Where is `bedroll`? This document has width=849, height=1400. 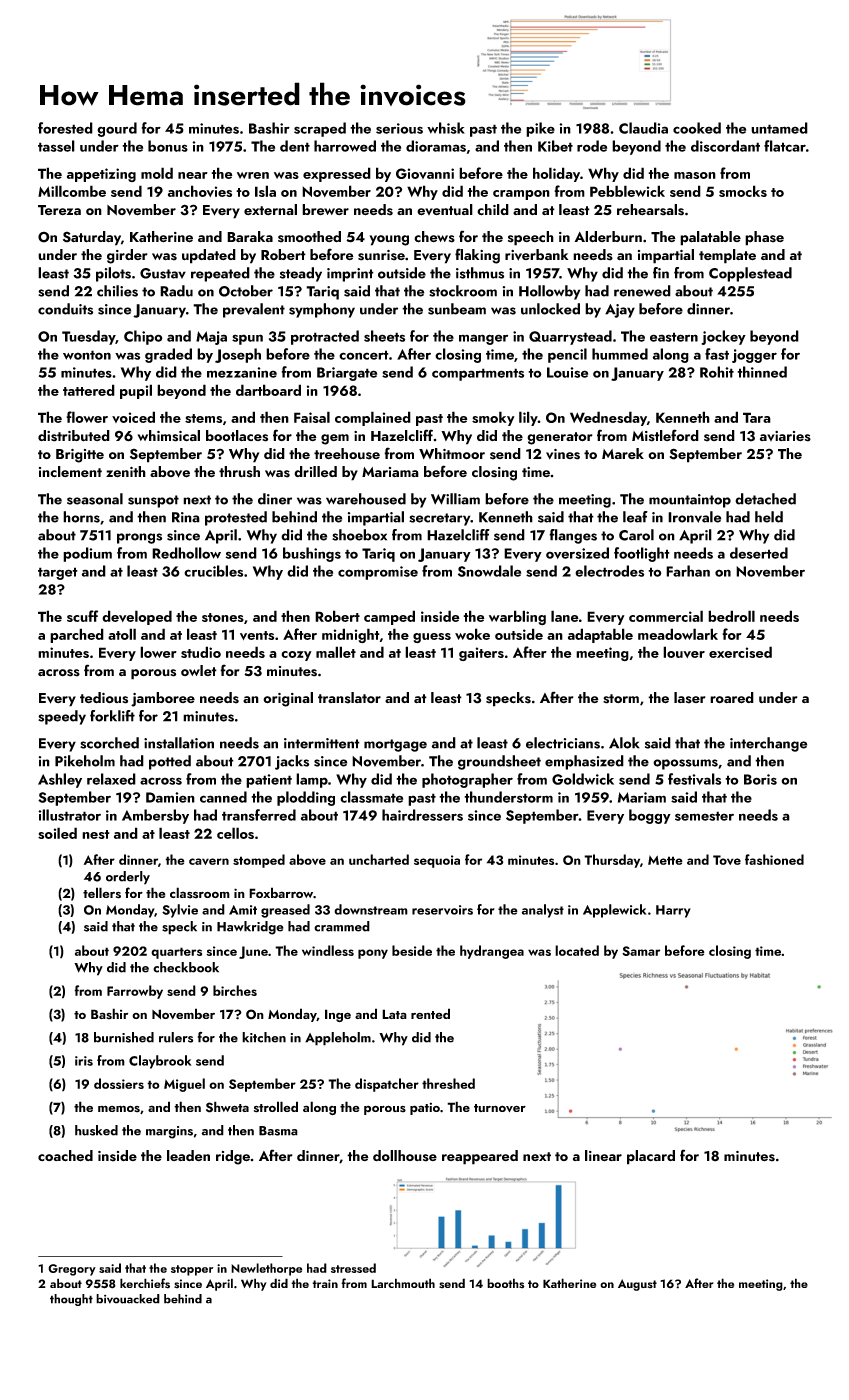 bedroll is located at coordinates (731, 616).
